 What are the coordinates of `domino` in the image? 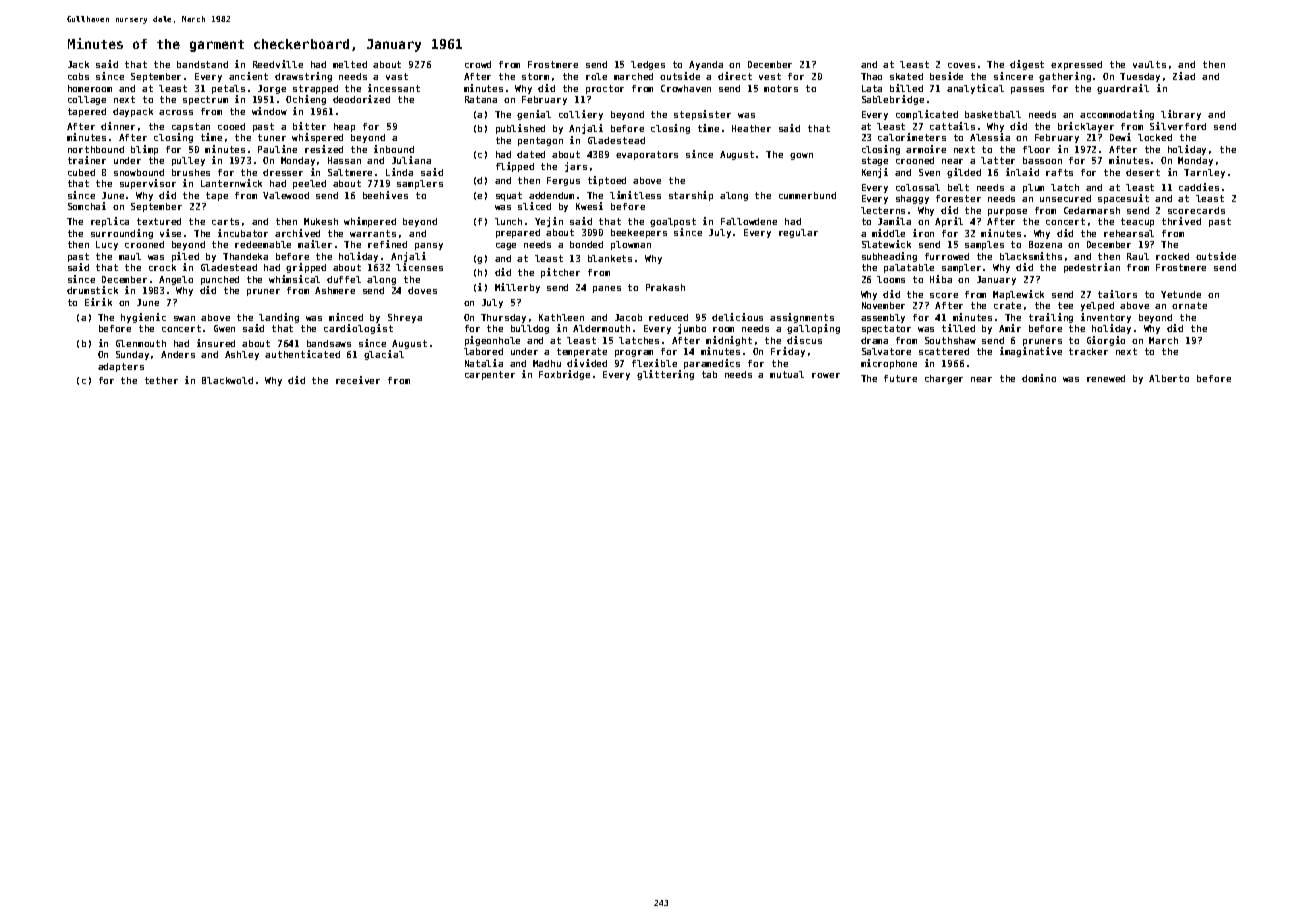 It's located at (1039, 378).
